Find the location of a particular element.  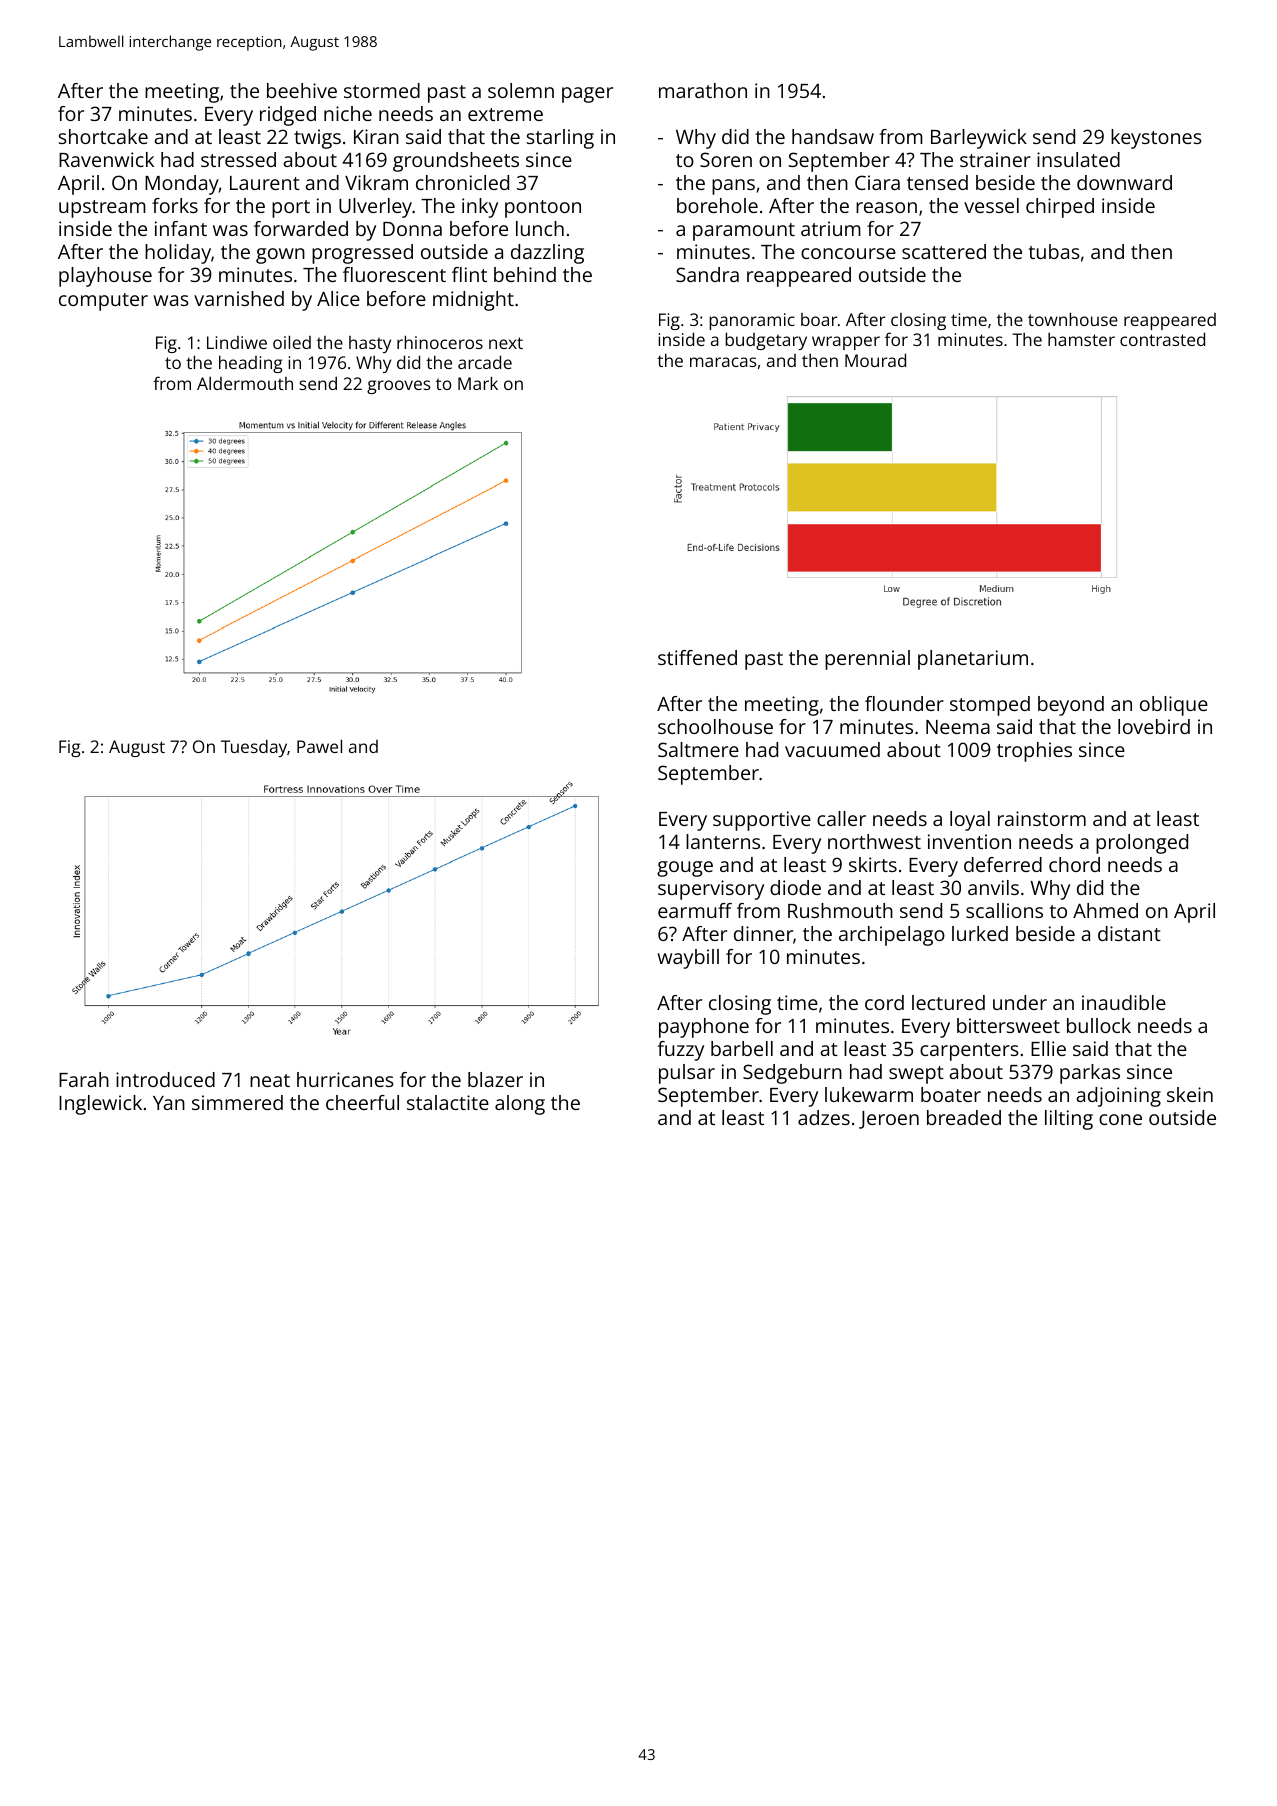

stiffened is located at coordinates (697, 657).
